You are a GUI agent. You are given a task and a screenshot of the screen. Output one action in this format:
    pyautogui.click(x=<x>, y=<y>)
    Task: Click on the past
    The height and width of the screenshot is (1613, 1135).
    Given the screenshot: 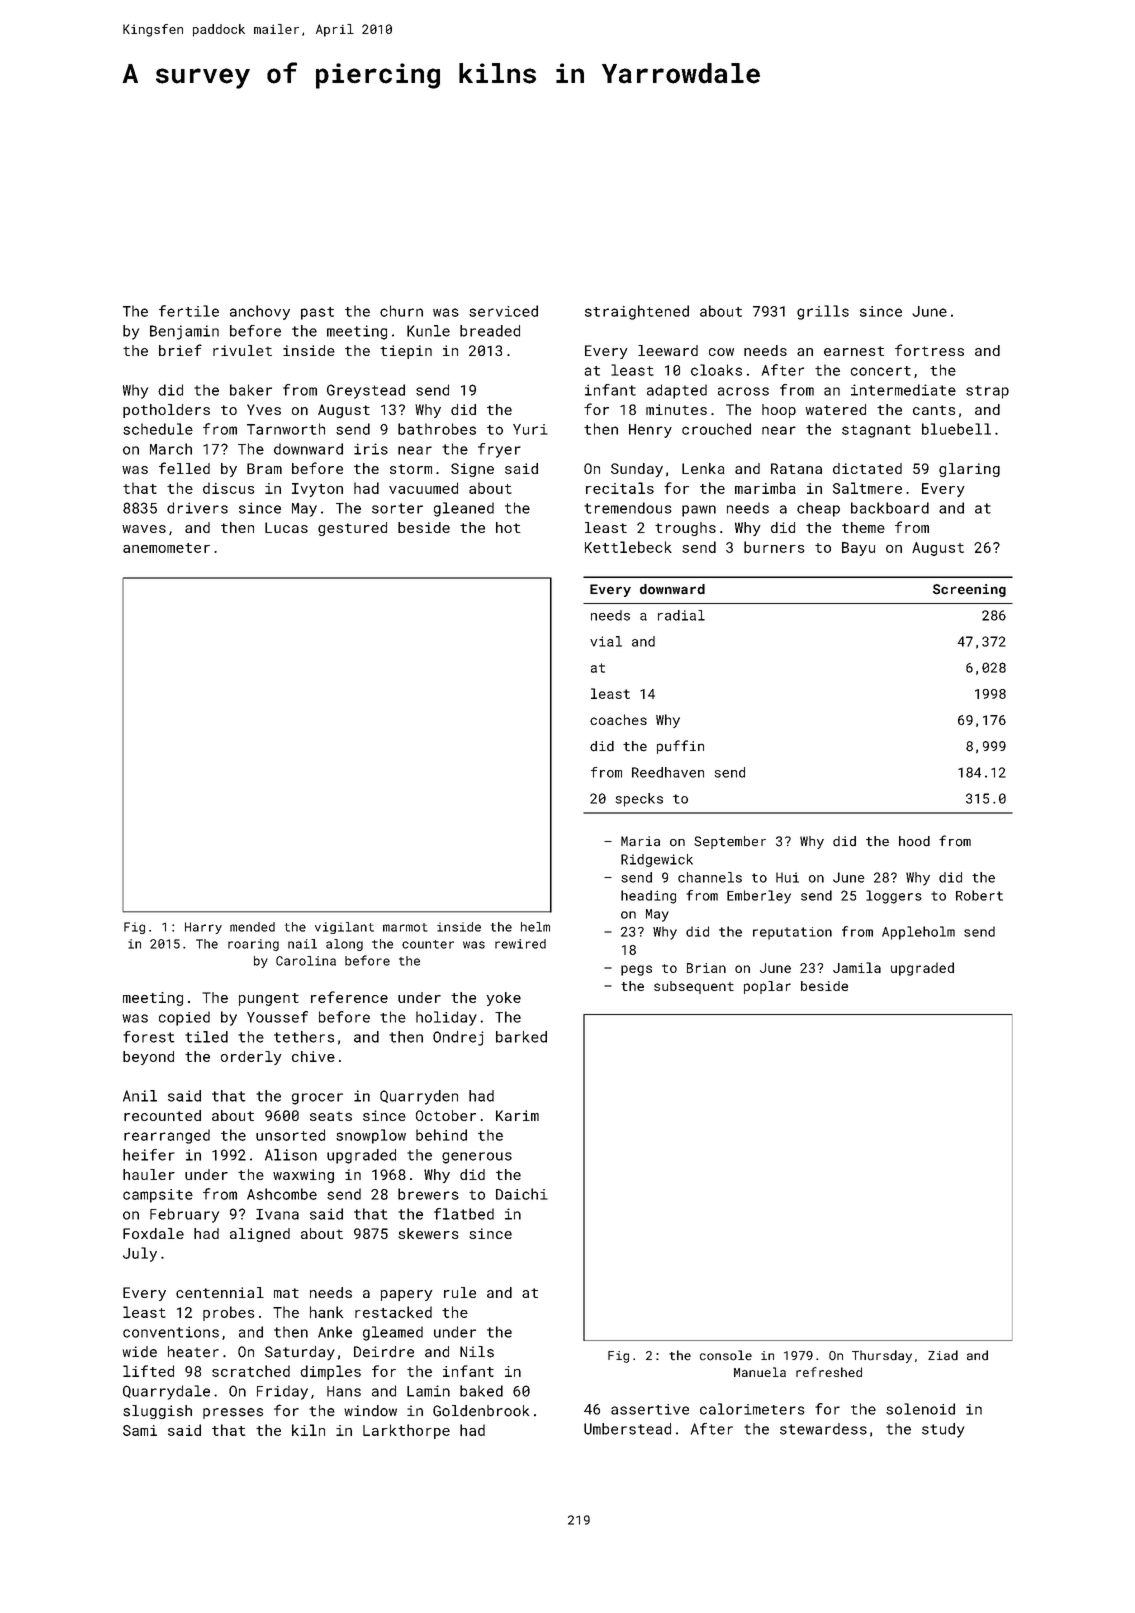 What is the action you would take?
    pyautogui.click(x=317, y=313)
